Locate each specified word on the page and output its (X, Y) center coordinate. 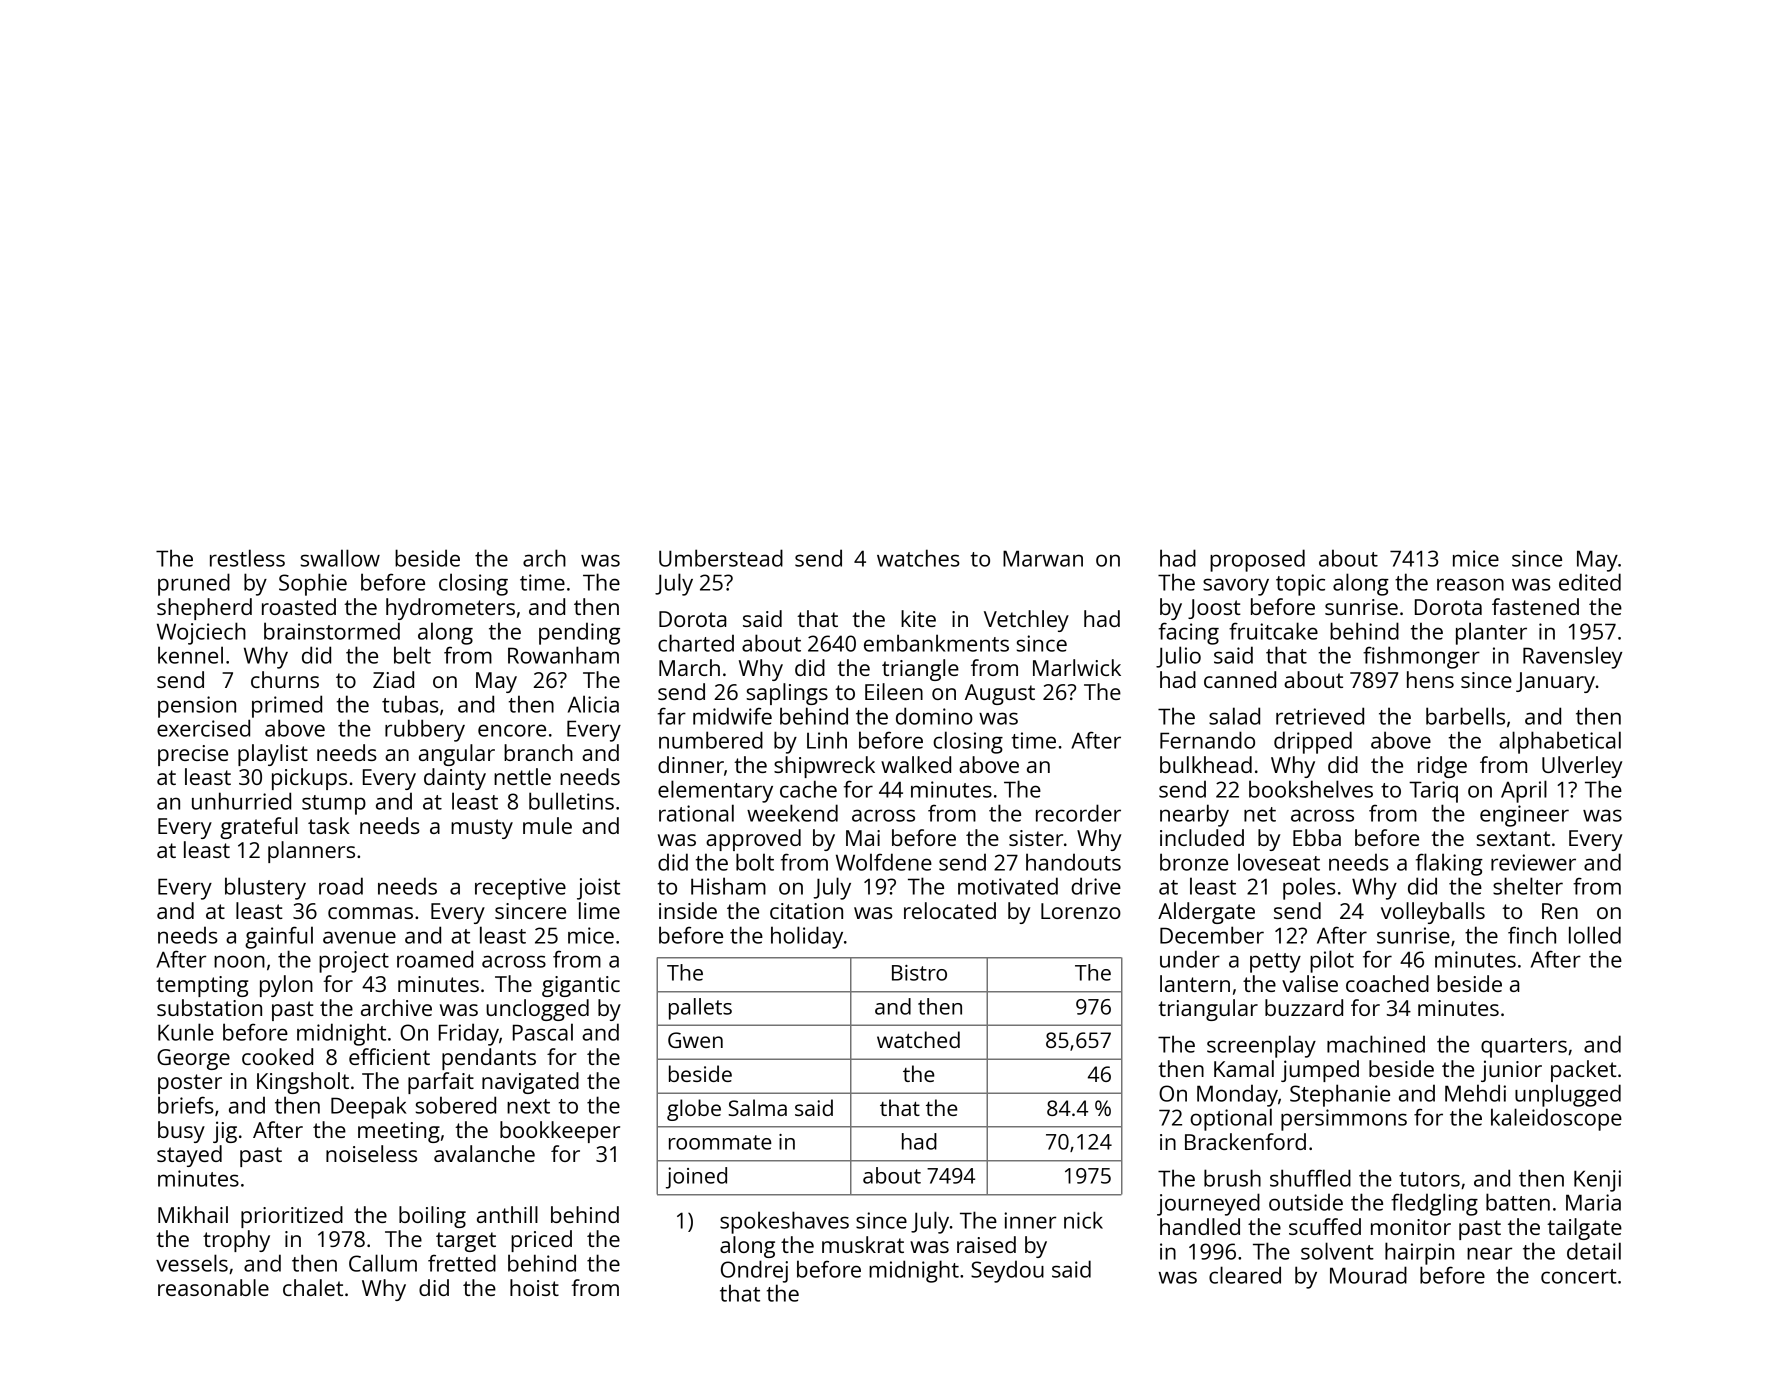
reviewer (1533, 862)
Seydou (1007, 1271)
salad (1234, 716)
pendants (489, 1059)
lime (599, 910)
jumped (1320, 1071)
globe (694, 1110)
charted (696, 643)
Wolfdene (884, 862)
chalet (313, 1287)
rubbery (425, 730)
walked (916, 764)
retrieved (1320, 716)
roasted (299, 606)
